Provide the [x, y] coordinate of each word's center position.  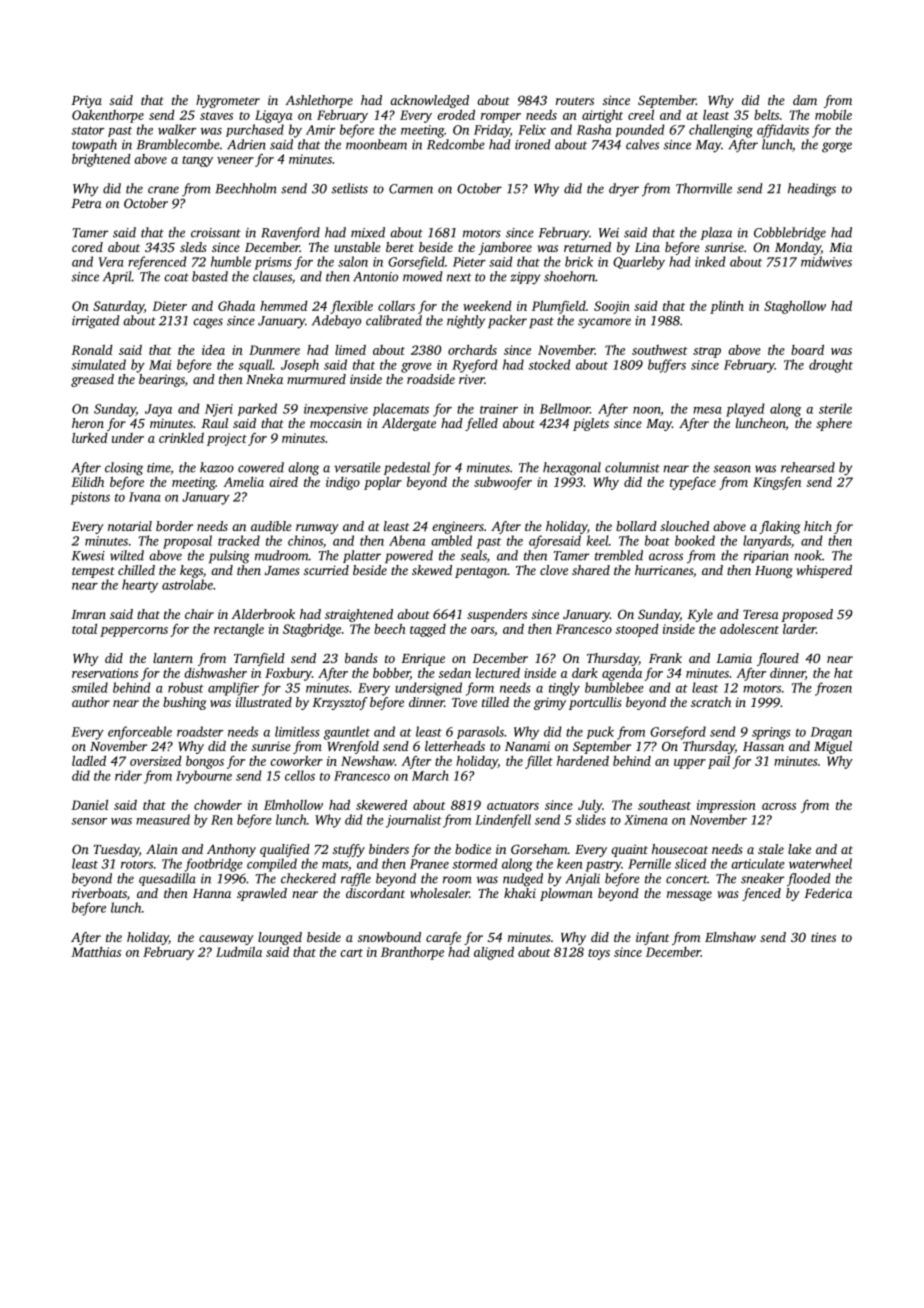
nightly [466, 322]
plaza [716, 233]
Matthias [96, 952]
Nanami [527, 746]
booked [695, 540]
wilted [127, 555]
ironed [533, 144]
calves [642, 144]
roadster [200, 731]
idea [213, 350]
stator [87, 130]
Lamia [734, 658]
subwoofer [503, 483]
